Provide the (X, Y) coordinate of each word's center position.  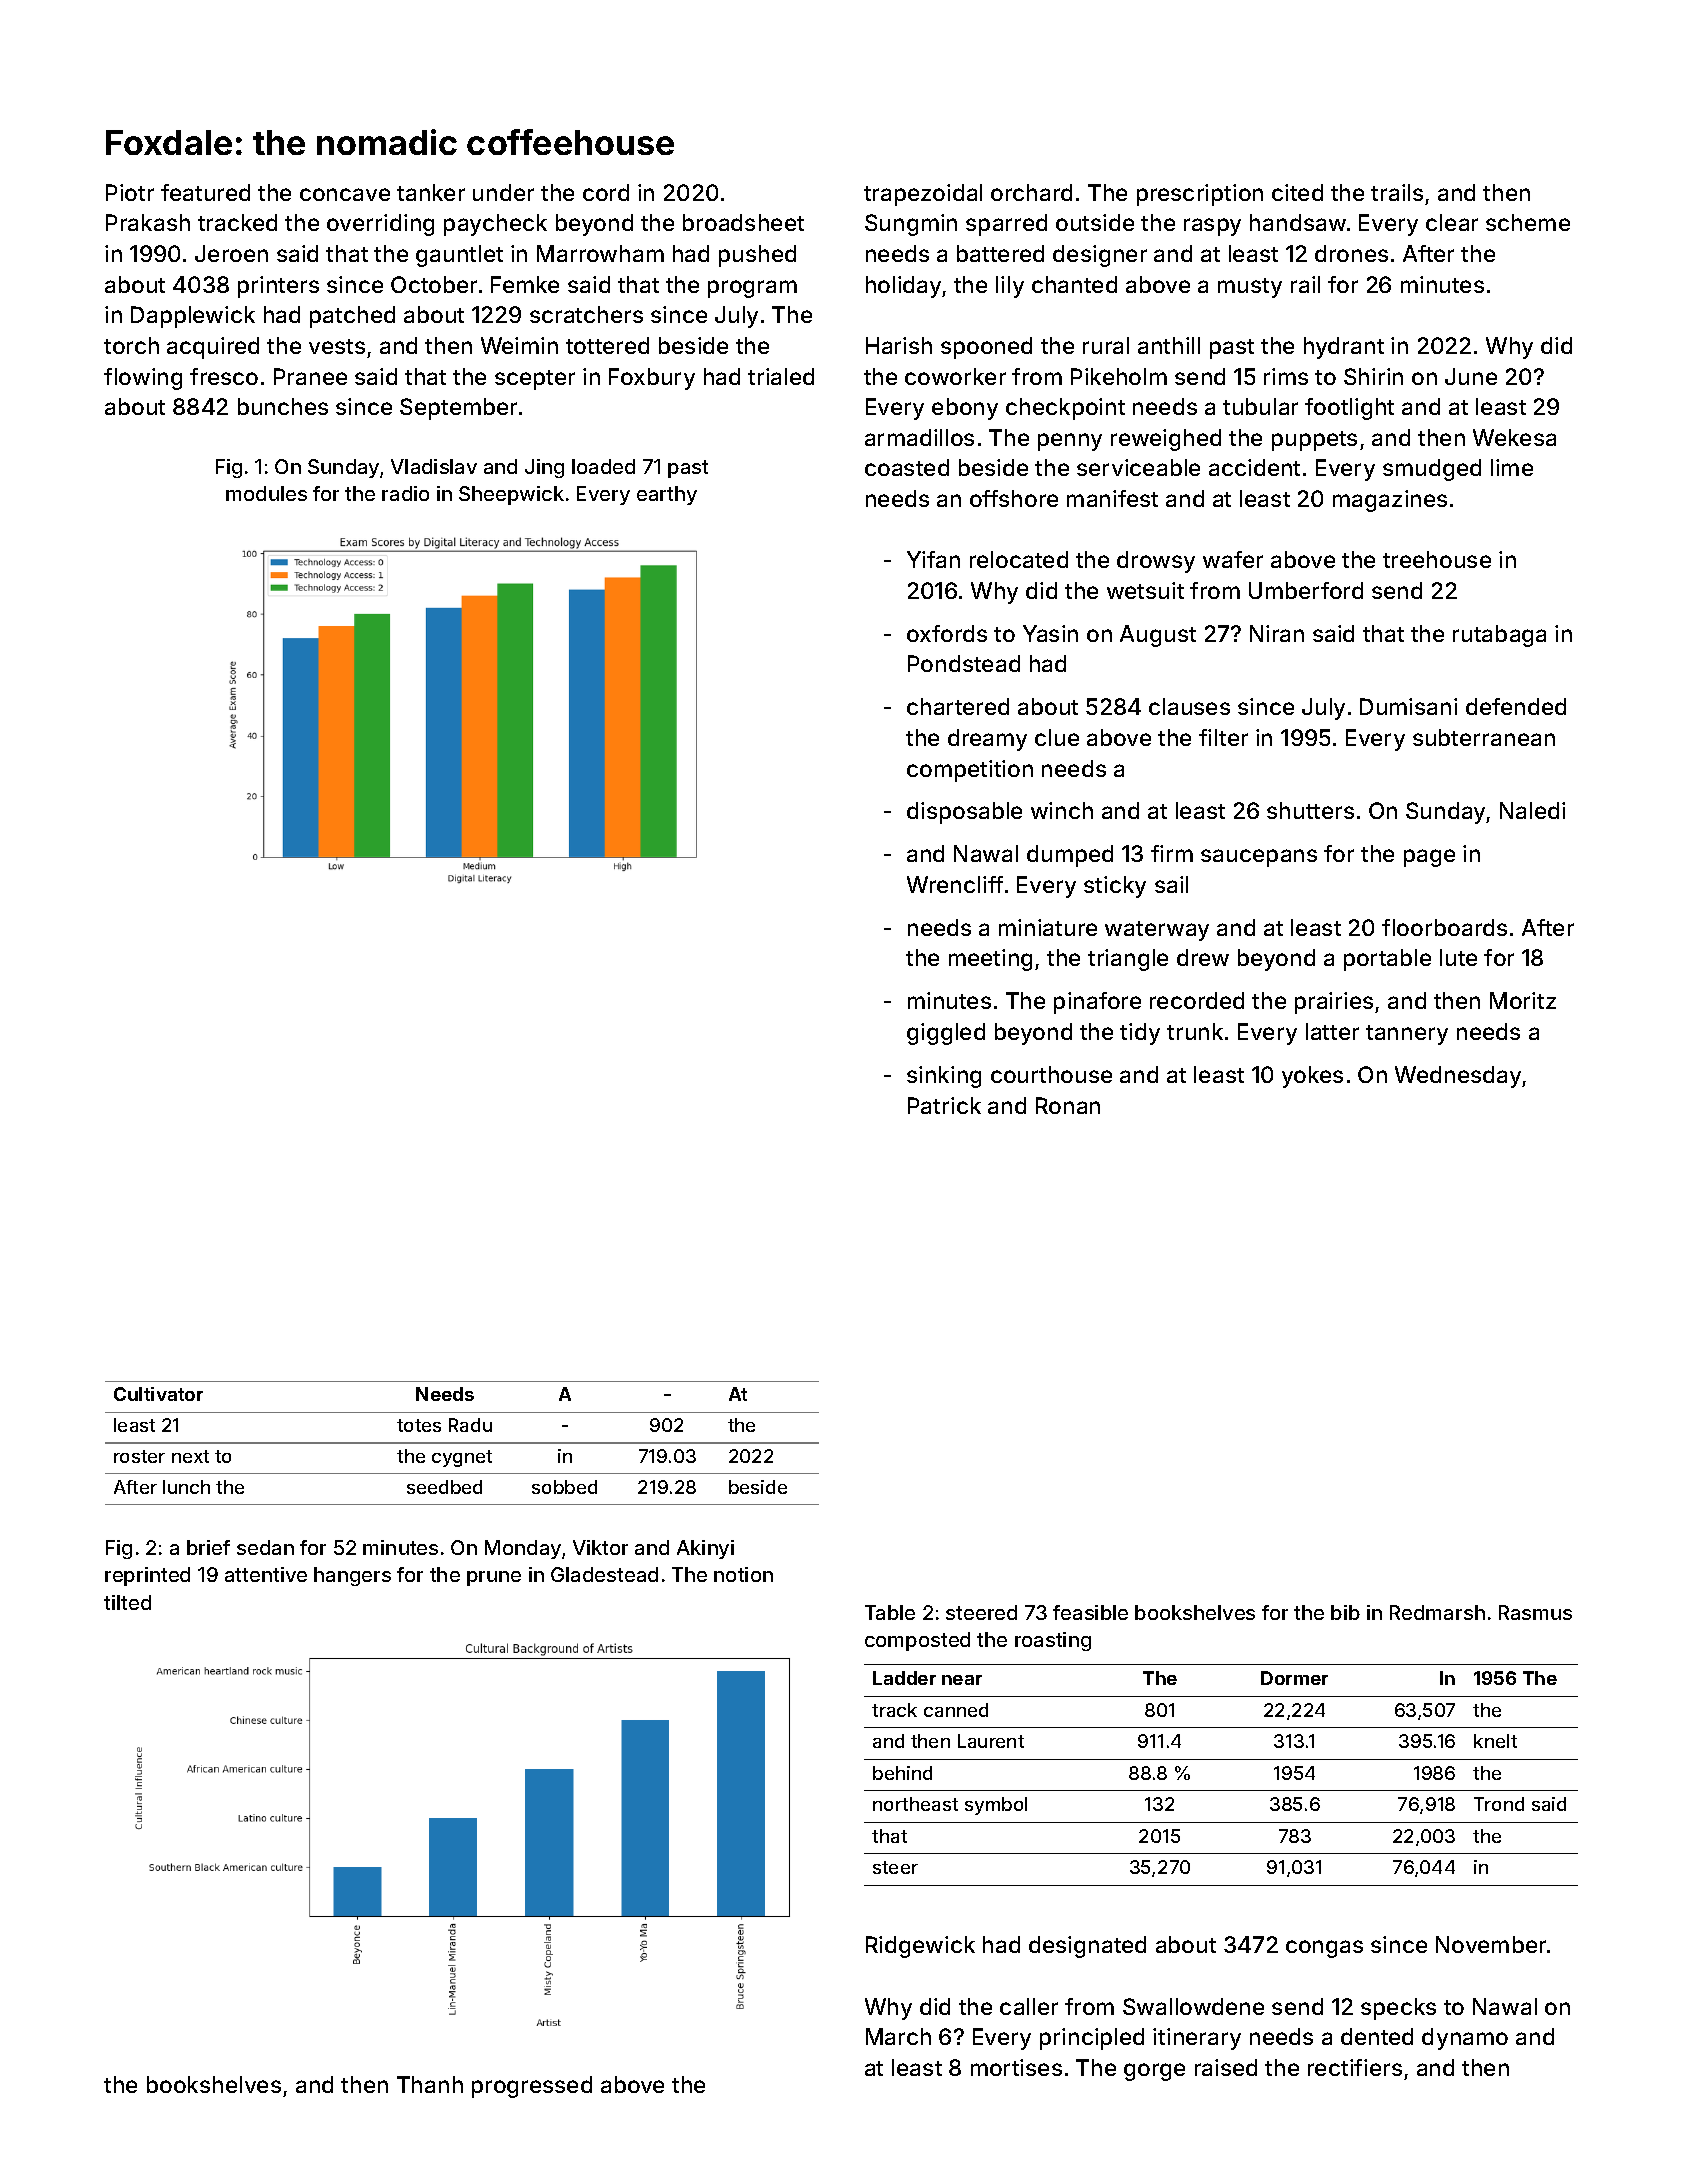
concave (345, 194)
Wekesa (1514, 437)
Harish (899, 345)
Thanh (430, 2084)
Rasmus (1535, 1612)
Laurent (991, 1741)
